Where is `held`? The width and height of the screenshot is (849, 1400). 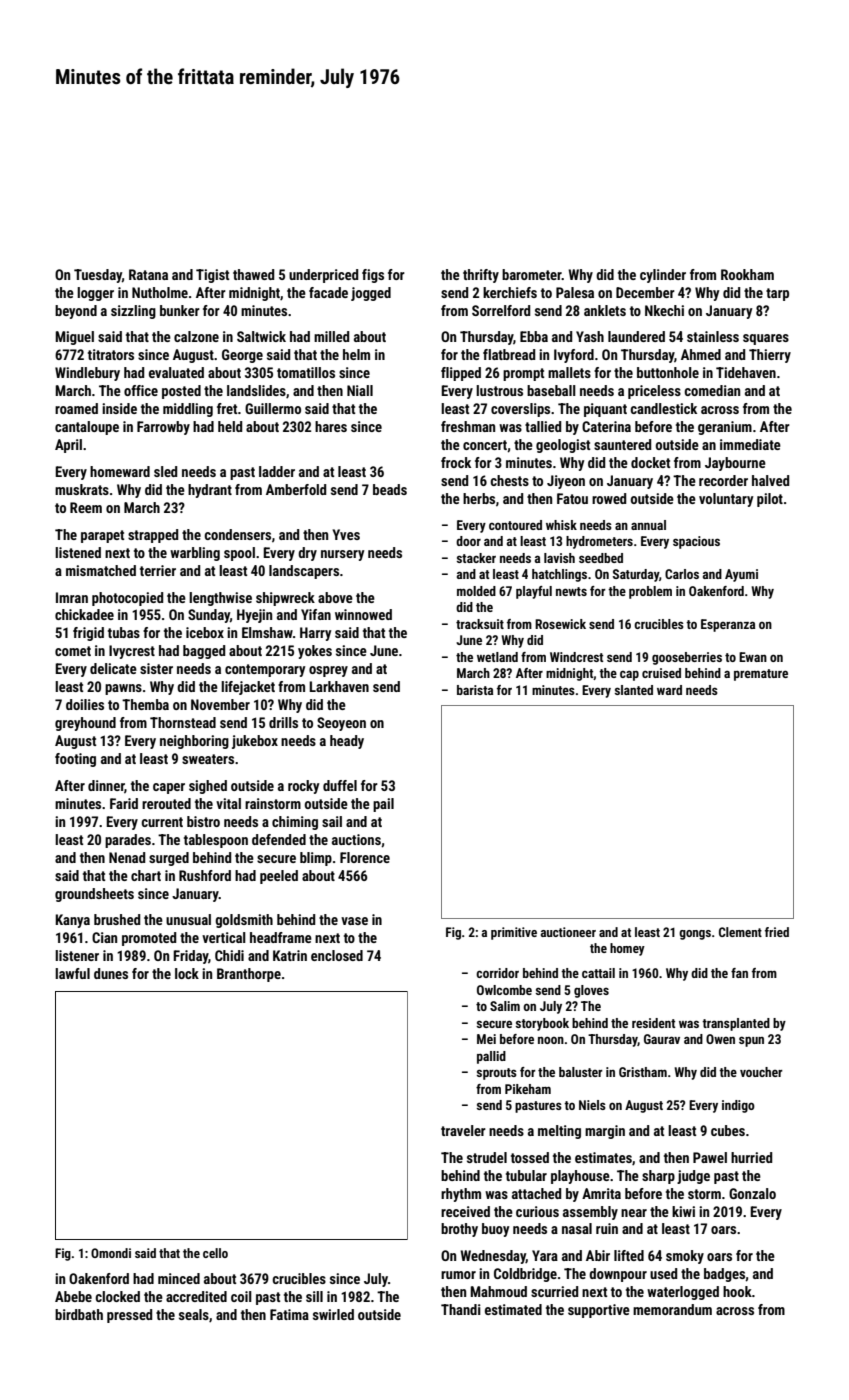
held is located at coordinates (230, 426).
